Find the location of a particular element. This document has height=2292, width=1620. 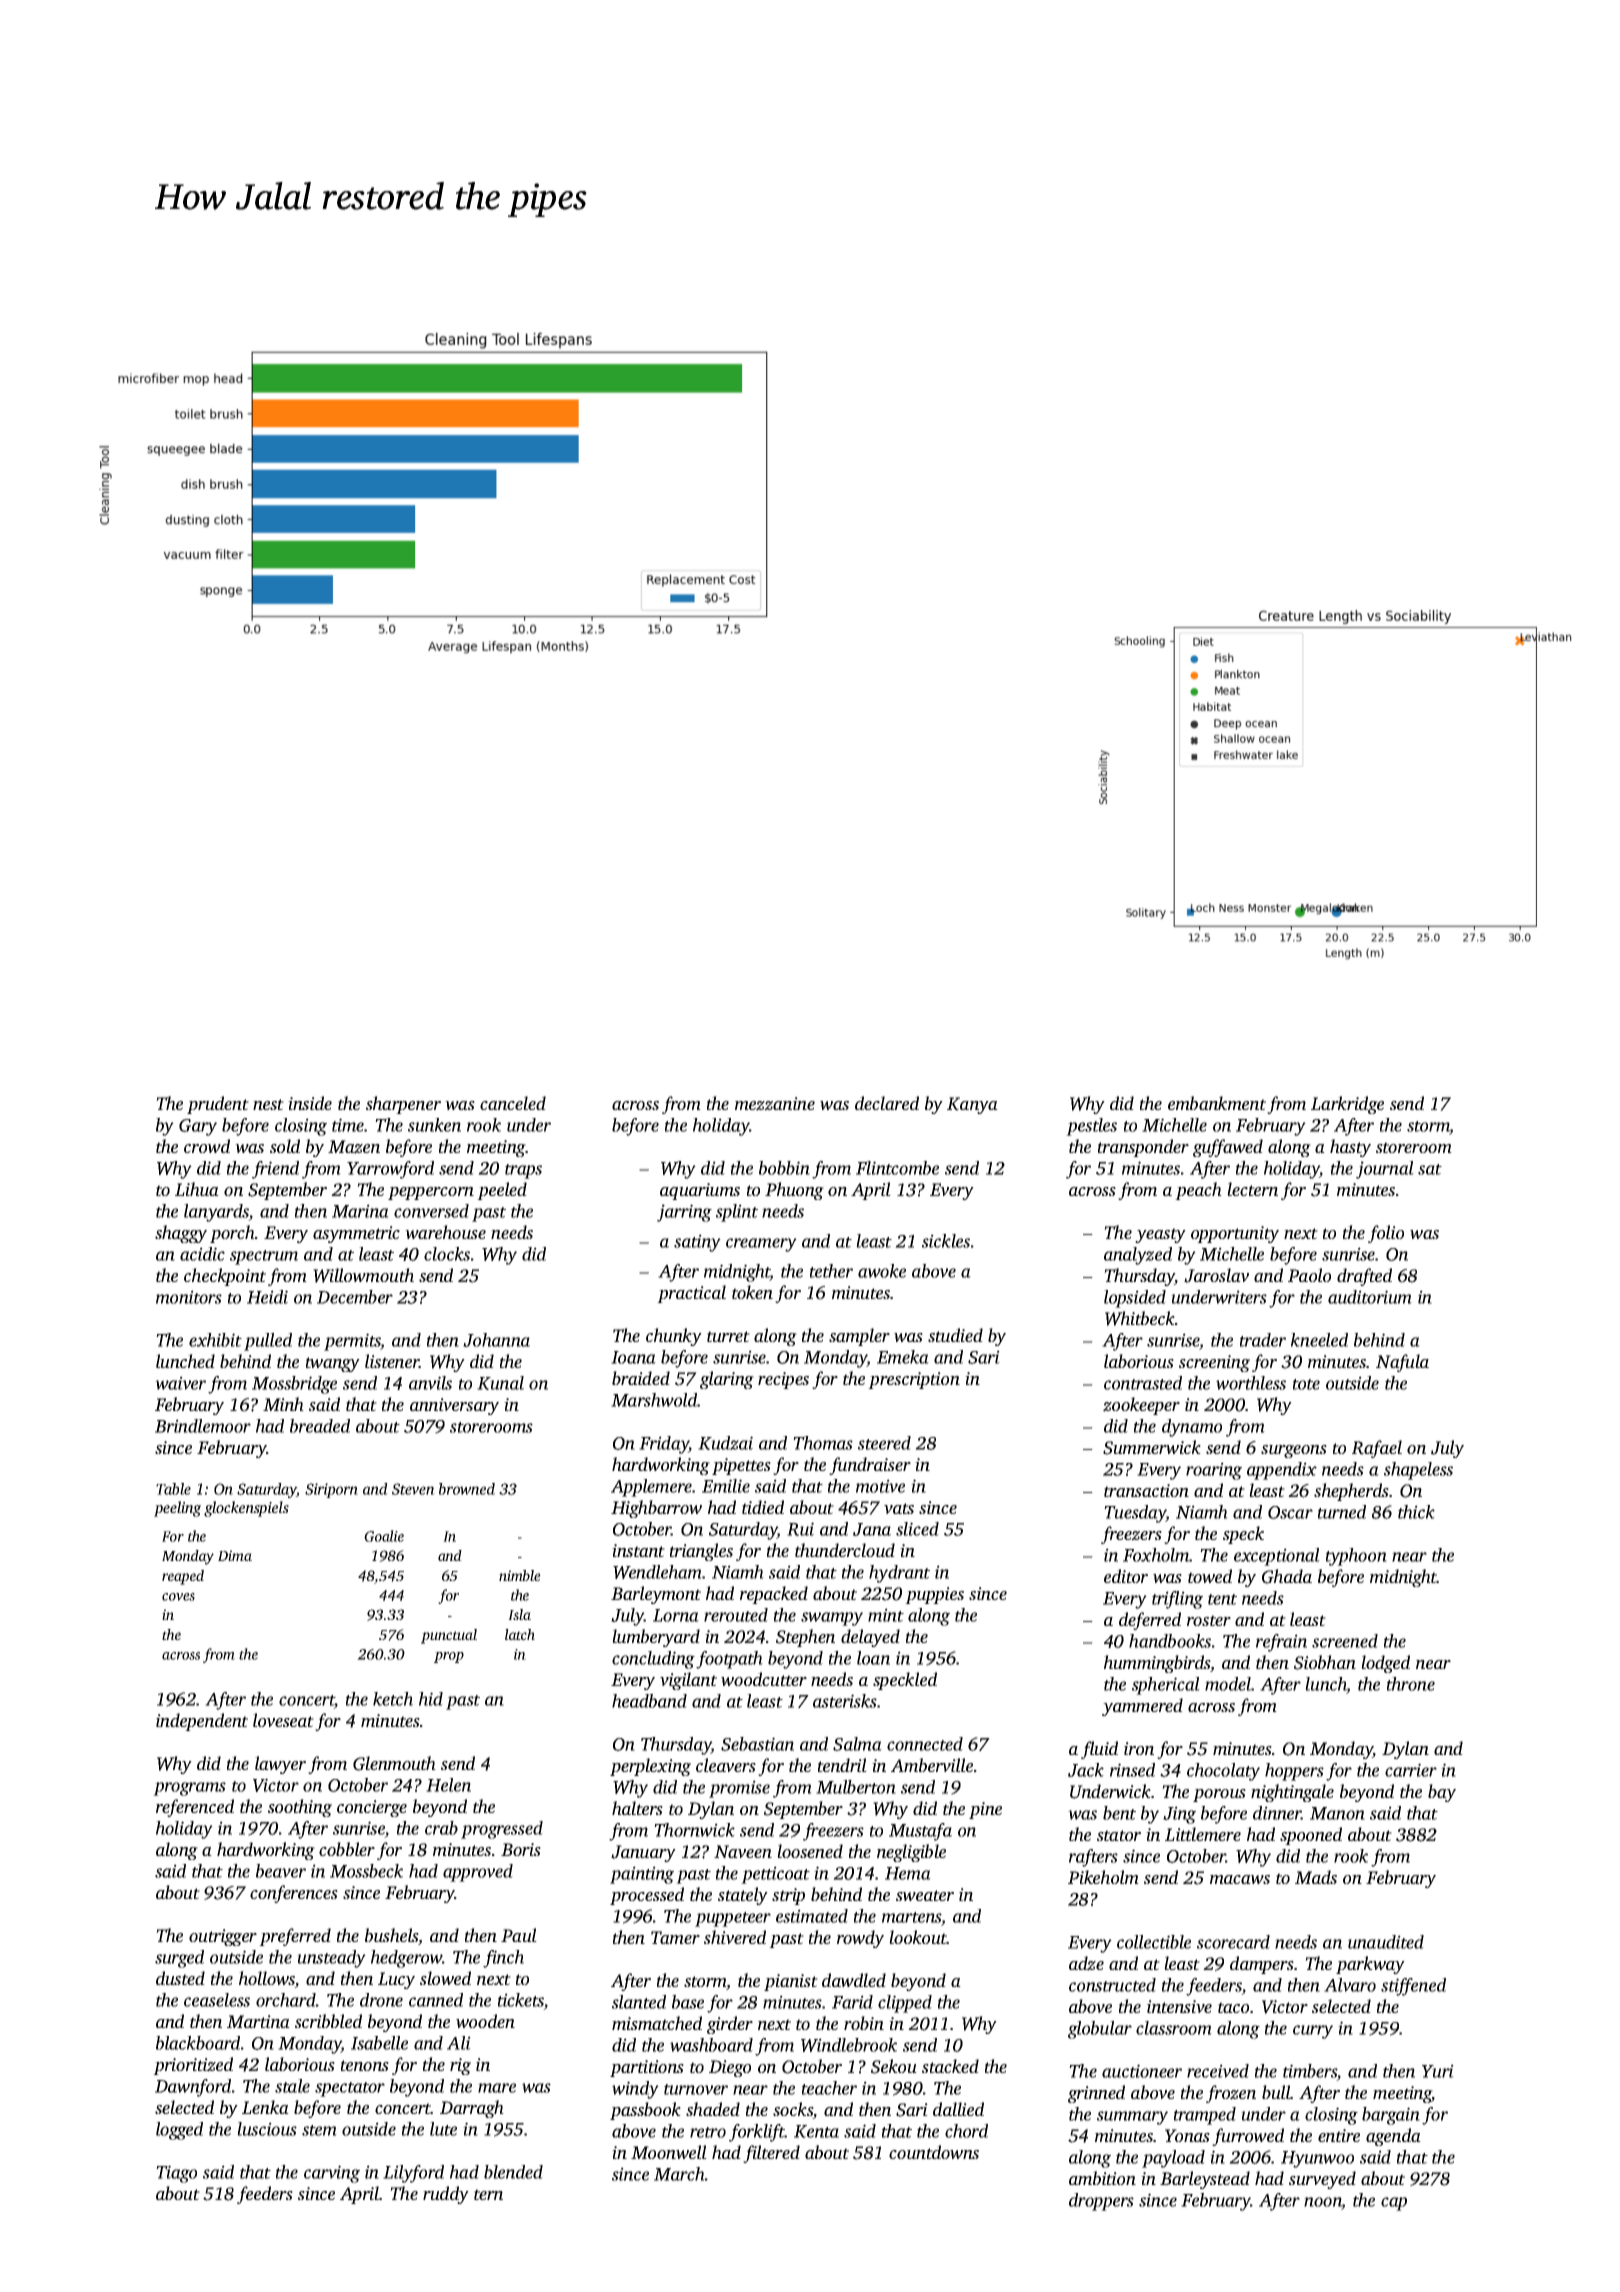

stator is located at coordinates (1119, 1835).
